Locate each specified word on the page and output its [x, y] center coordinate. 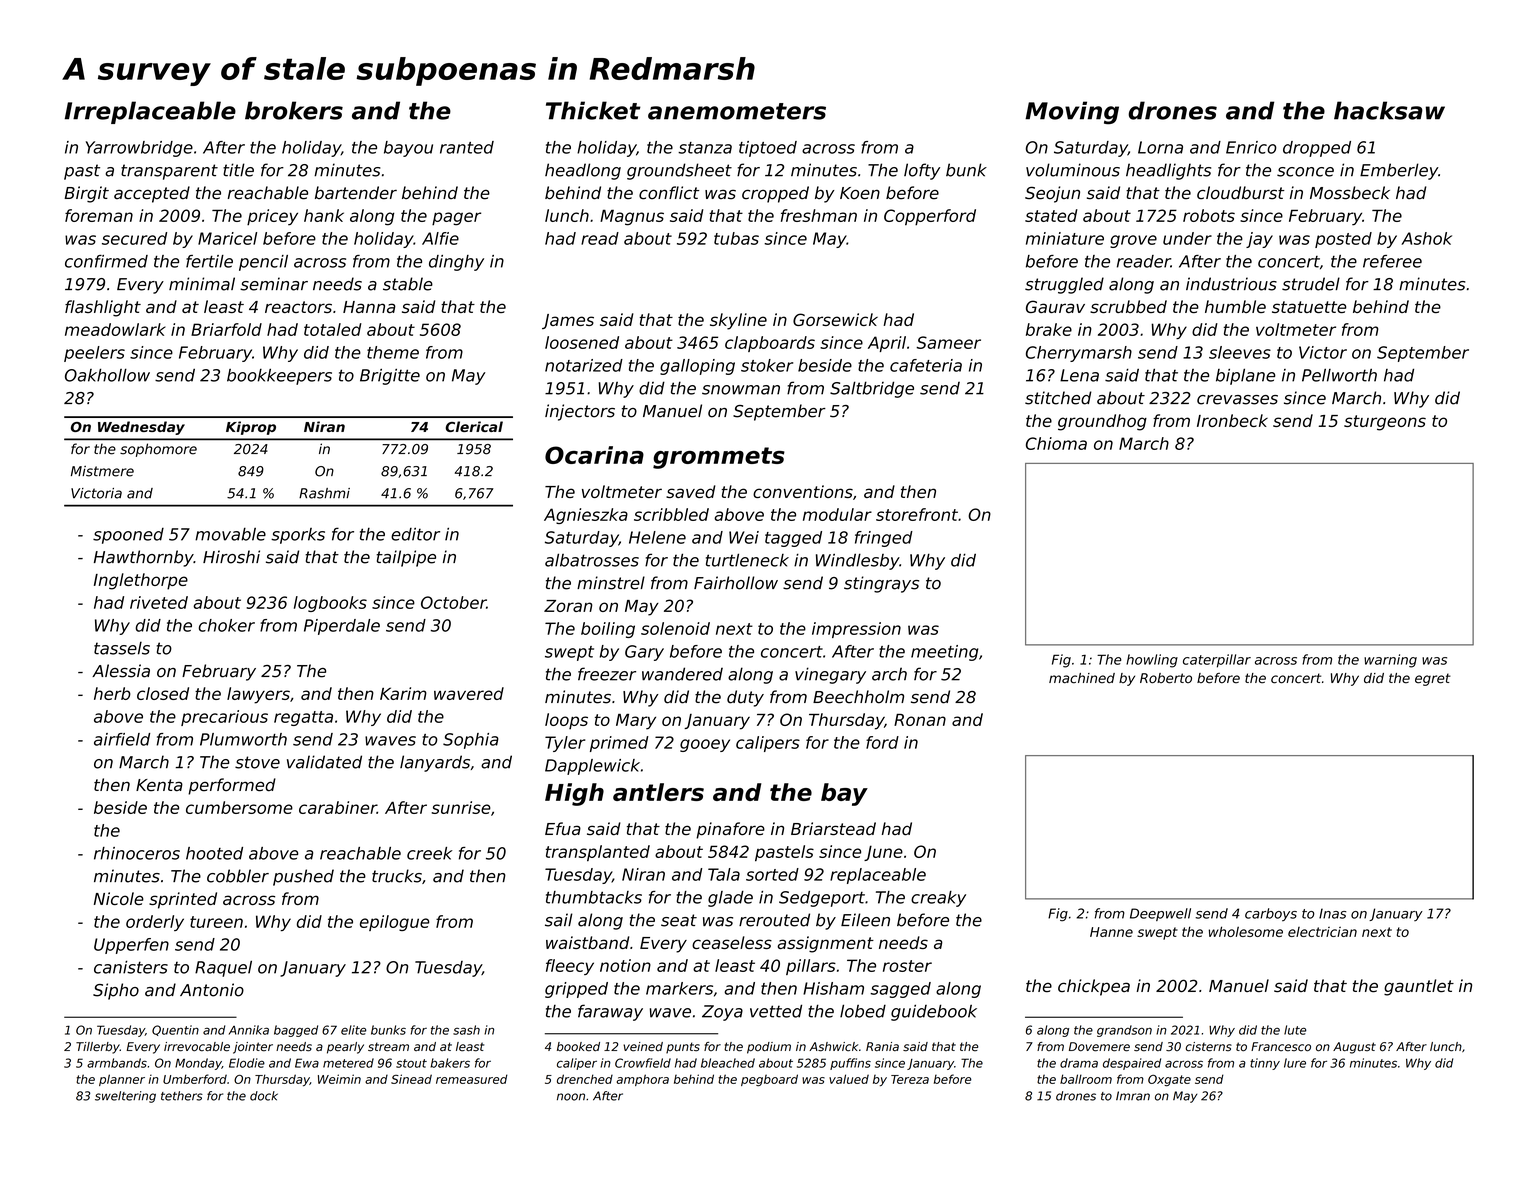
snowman [741, 390]
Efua [563, 828]
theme [393, 352]
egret [1433, 679]
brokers [294, 110]
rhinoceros [137, 853]
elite [353, 1030]
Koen [860, 193]
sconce [1305, 172]
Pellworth [1339, 375]
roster [907, 966]
